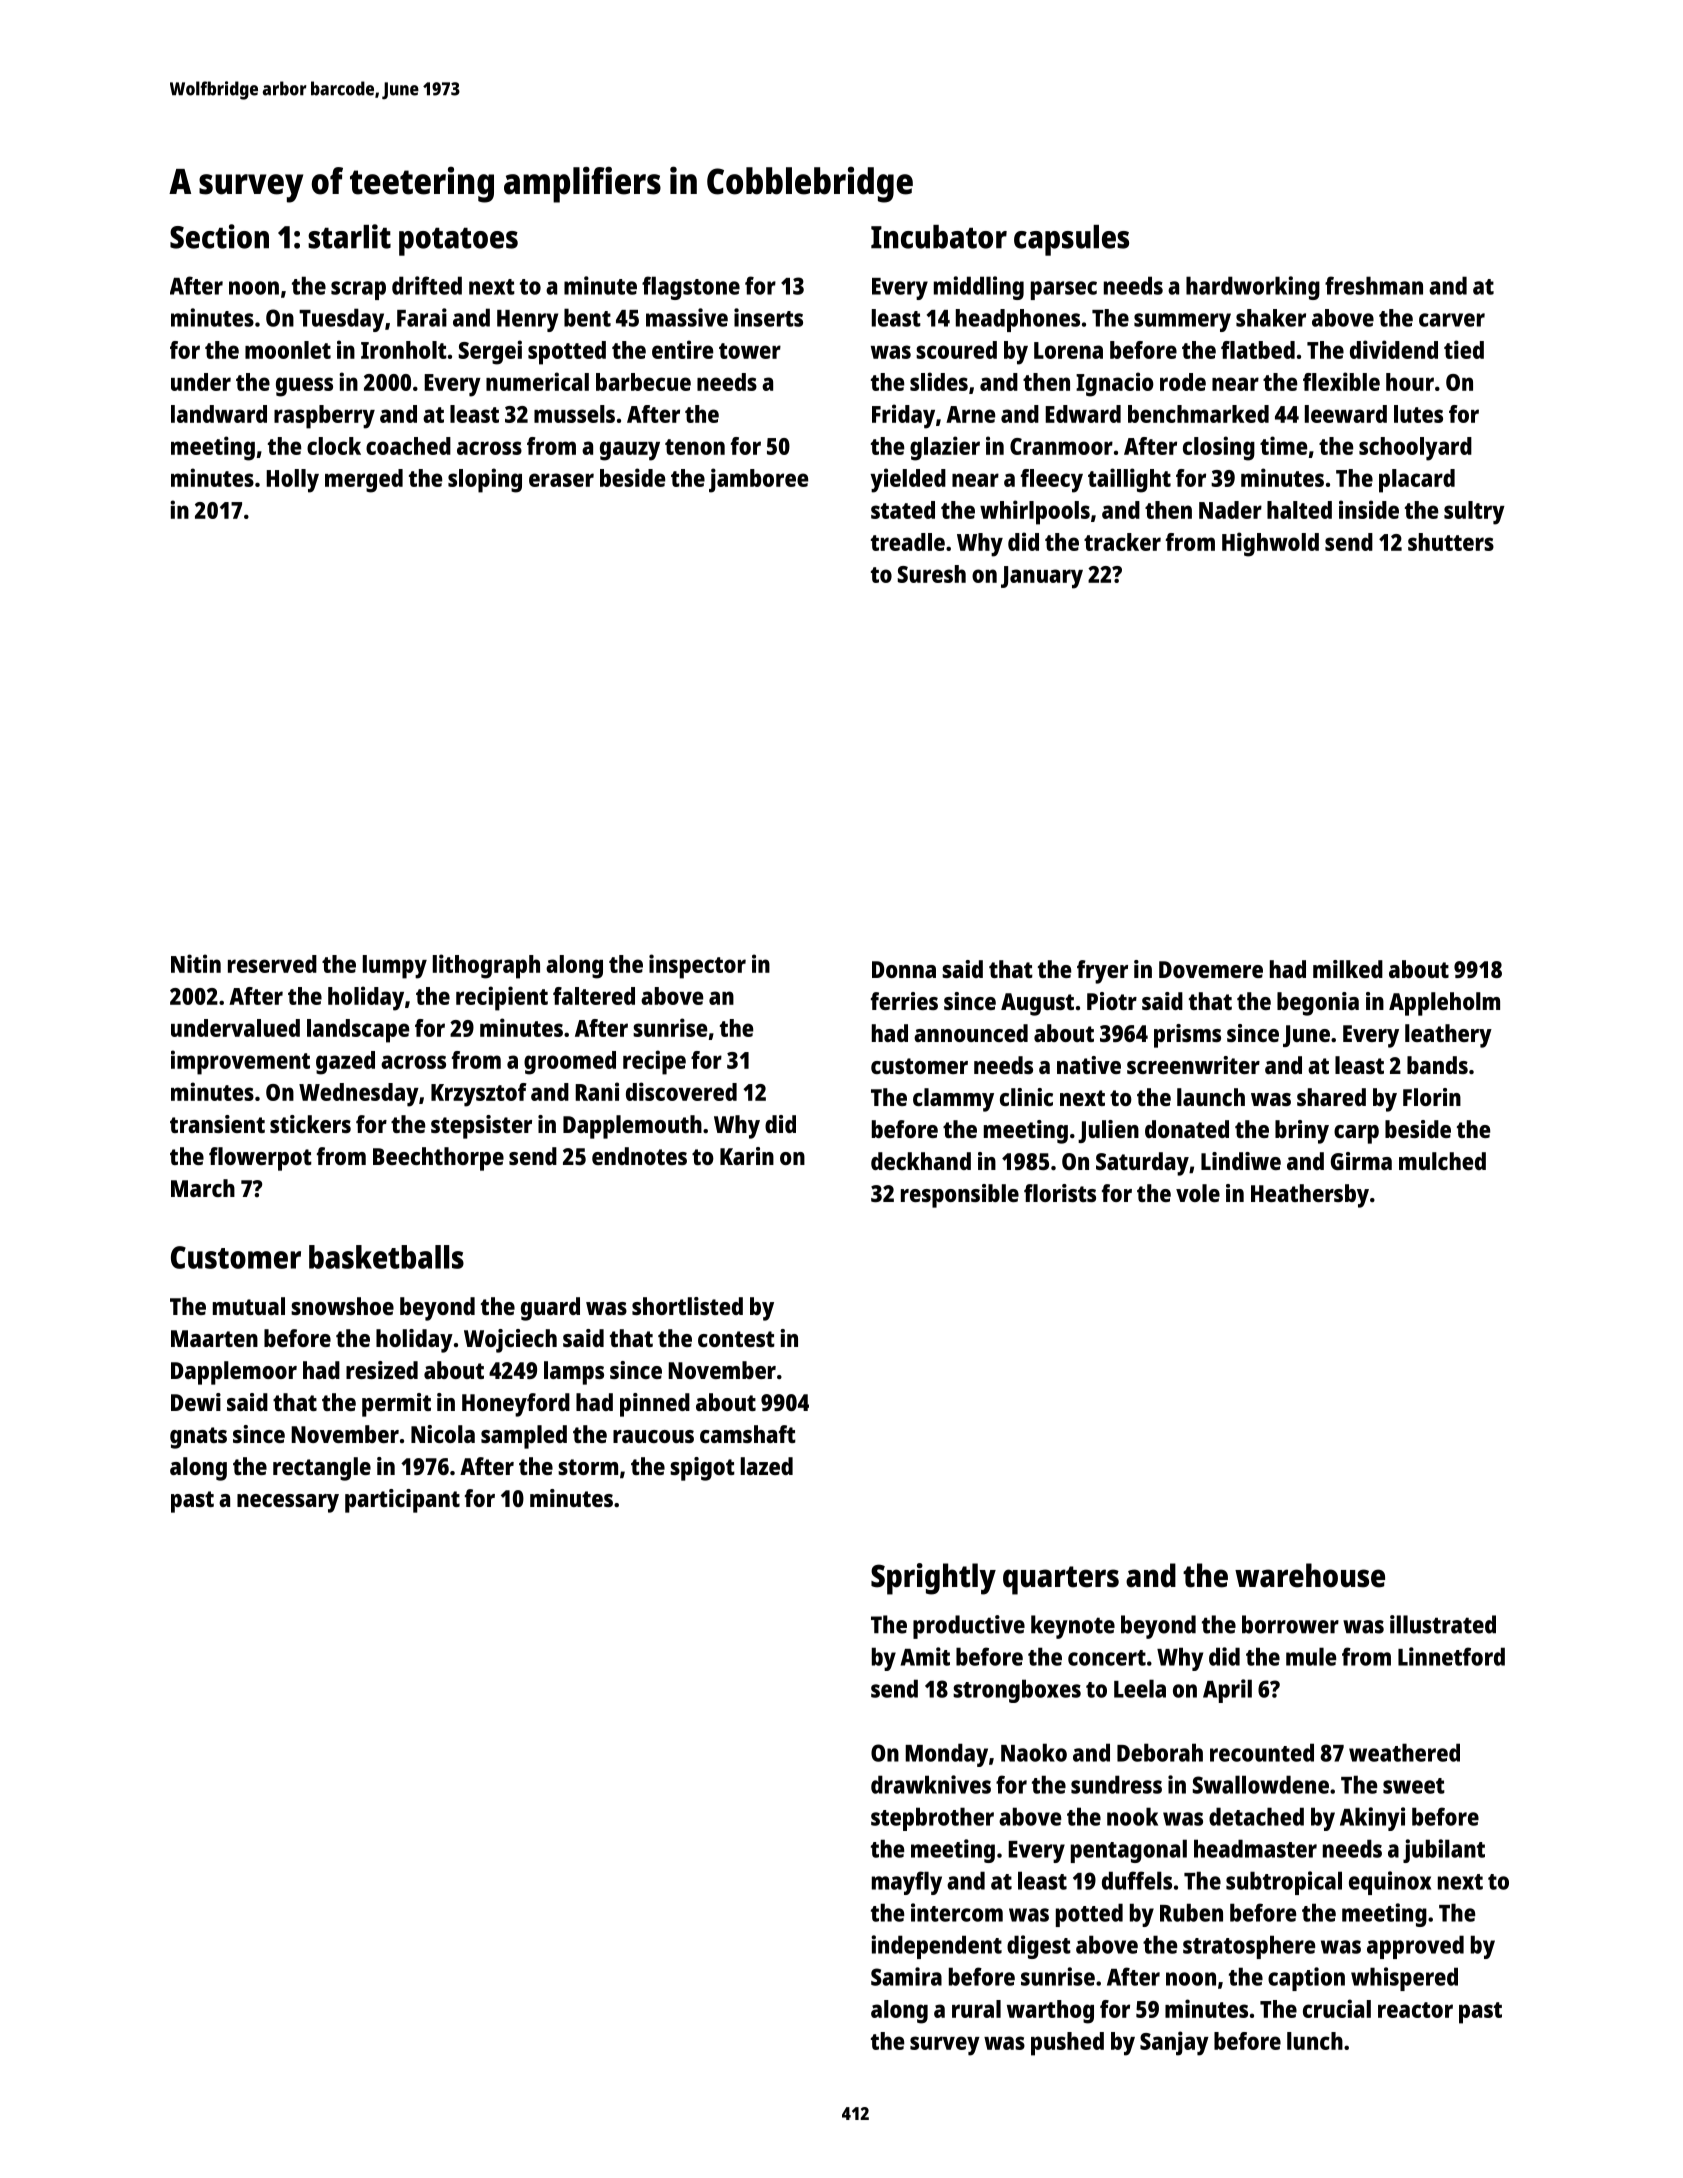 Image resolution: width=1683 pixels, height=2178 pixels. What do you see at coordinates (198, 1438) in the screenshot?
I see `gnats` at bounding box center [198, 1438].
